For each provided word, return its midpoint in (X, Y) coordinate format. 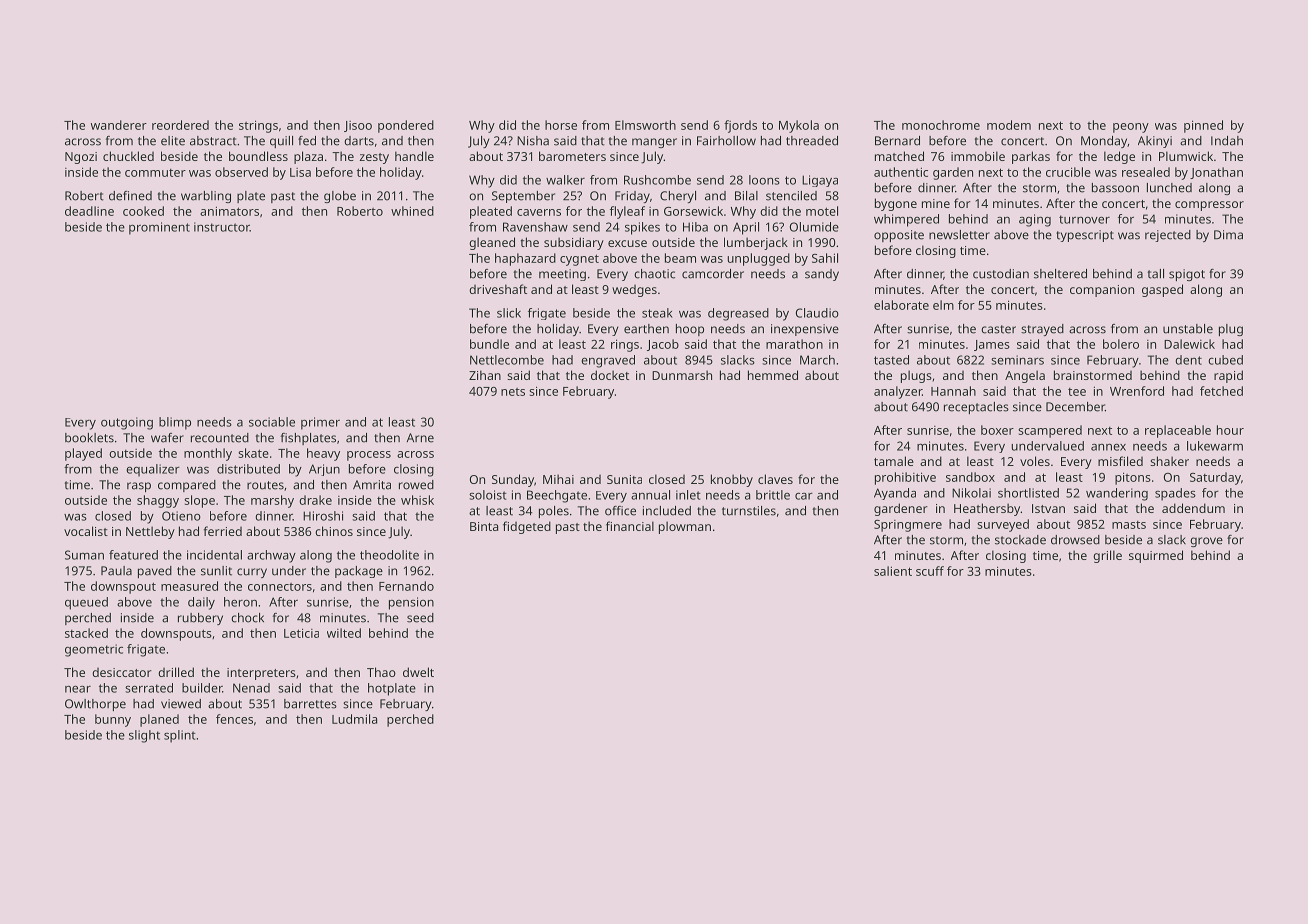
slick (509, 313)
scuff (930, 571)
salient (893, 571)
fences (234, 719)
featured (133, 555)
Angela (1025, 376)
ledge (1119, 157)
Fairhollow (726, 141)
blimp (175, 423)
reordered (180, 125)
